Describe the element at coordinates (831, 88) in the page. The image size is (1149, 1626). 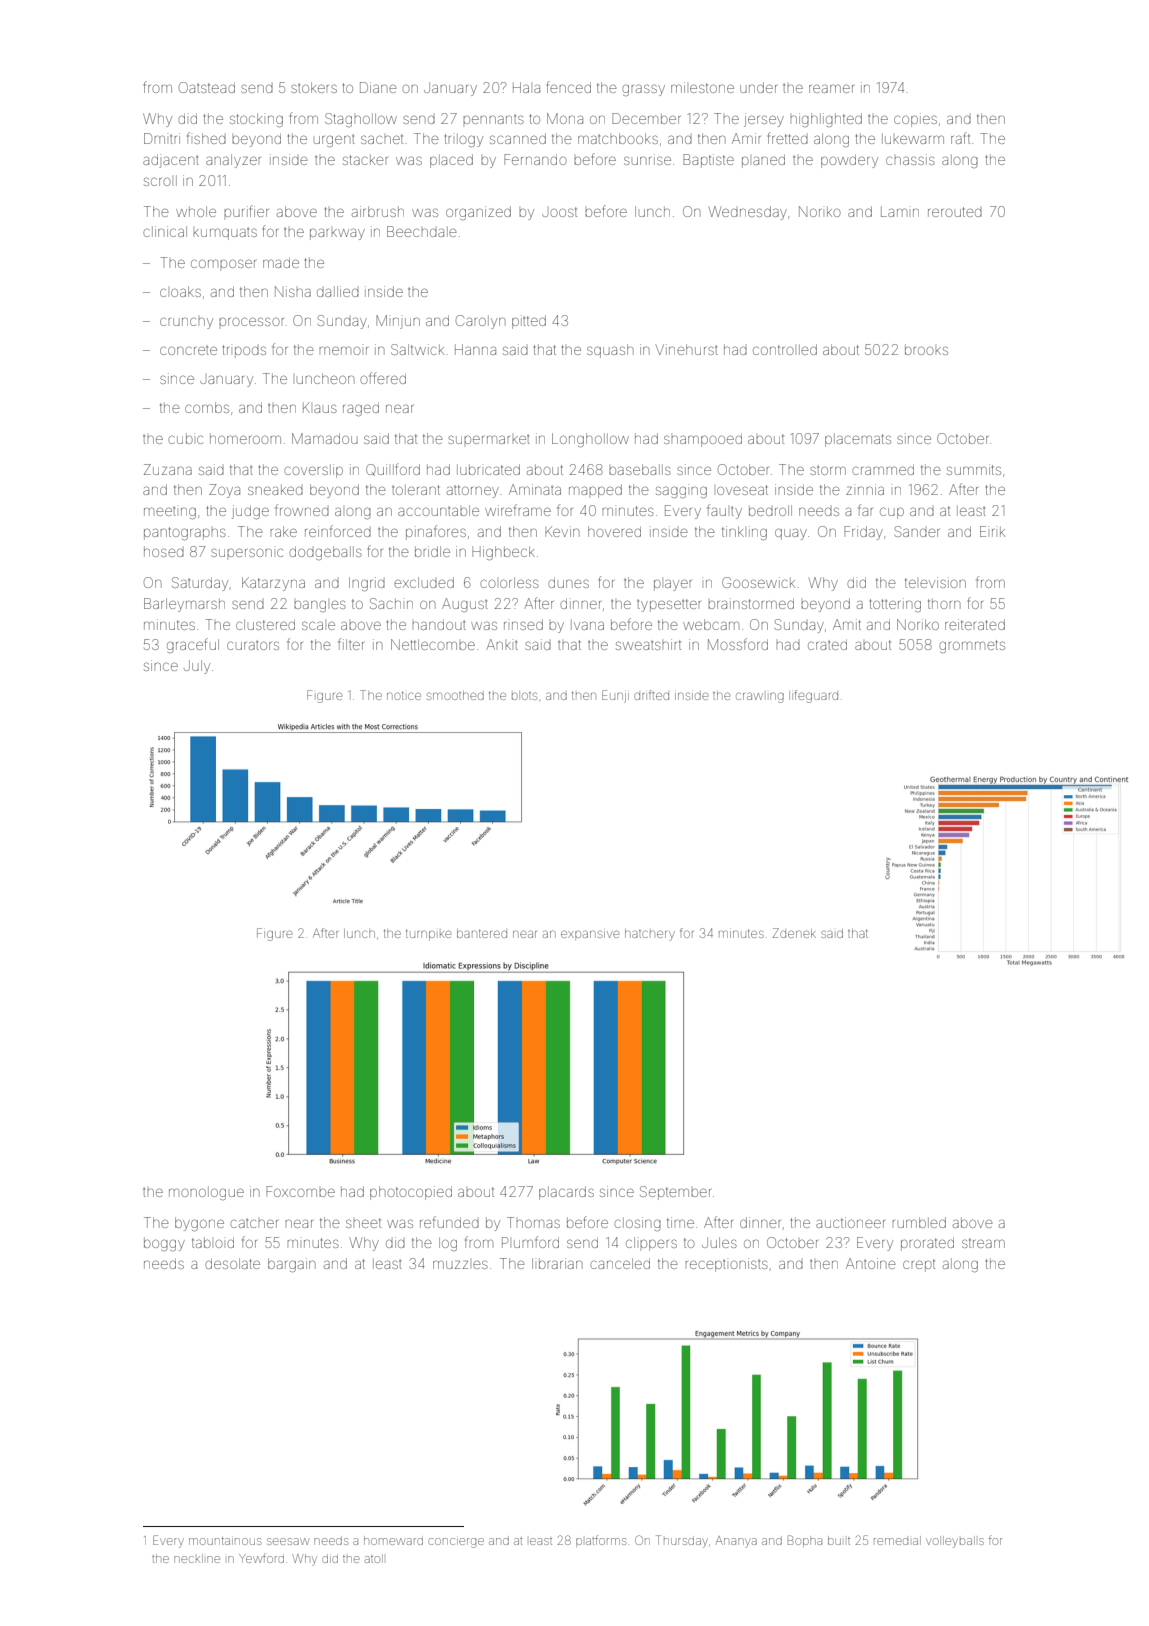
I see `reamer` at that location.
